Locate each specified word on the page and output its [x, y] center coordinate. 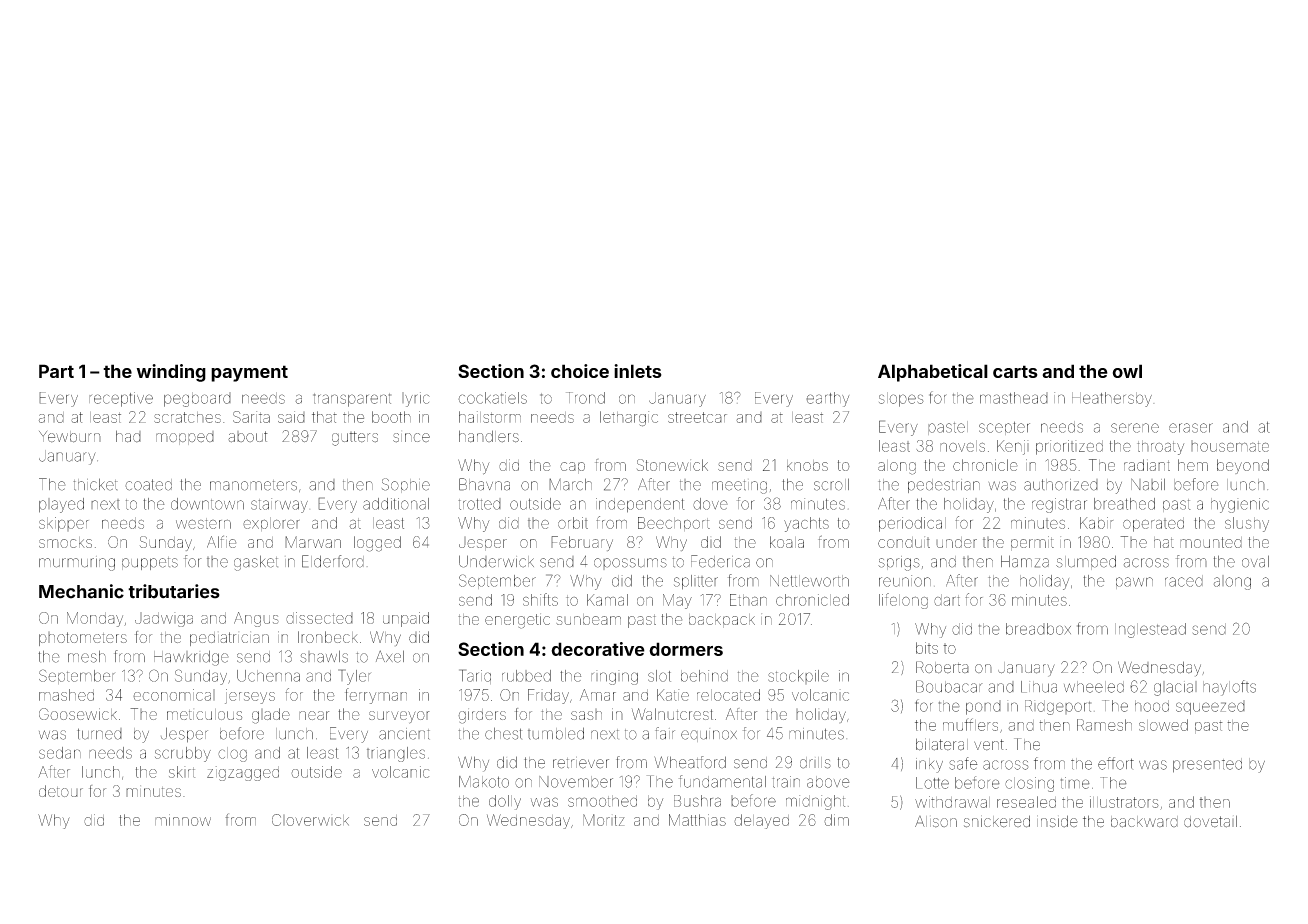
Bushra [697, 801]
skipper [64, 524]
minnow [183, 820]
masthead [1014, 398]
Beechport [674, 524]
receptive [121, 399]
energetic [517, 621]
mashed [66, 695]
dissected [319, 618]
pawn [1134, 583]
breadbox [1038, 629]
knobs [807, 465]
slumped [1086, 562]
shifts [540, 599]
